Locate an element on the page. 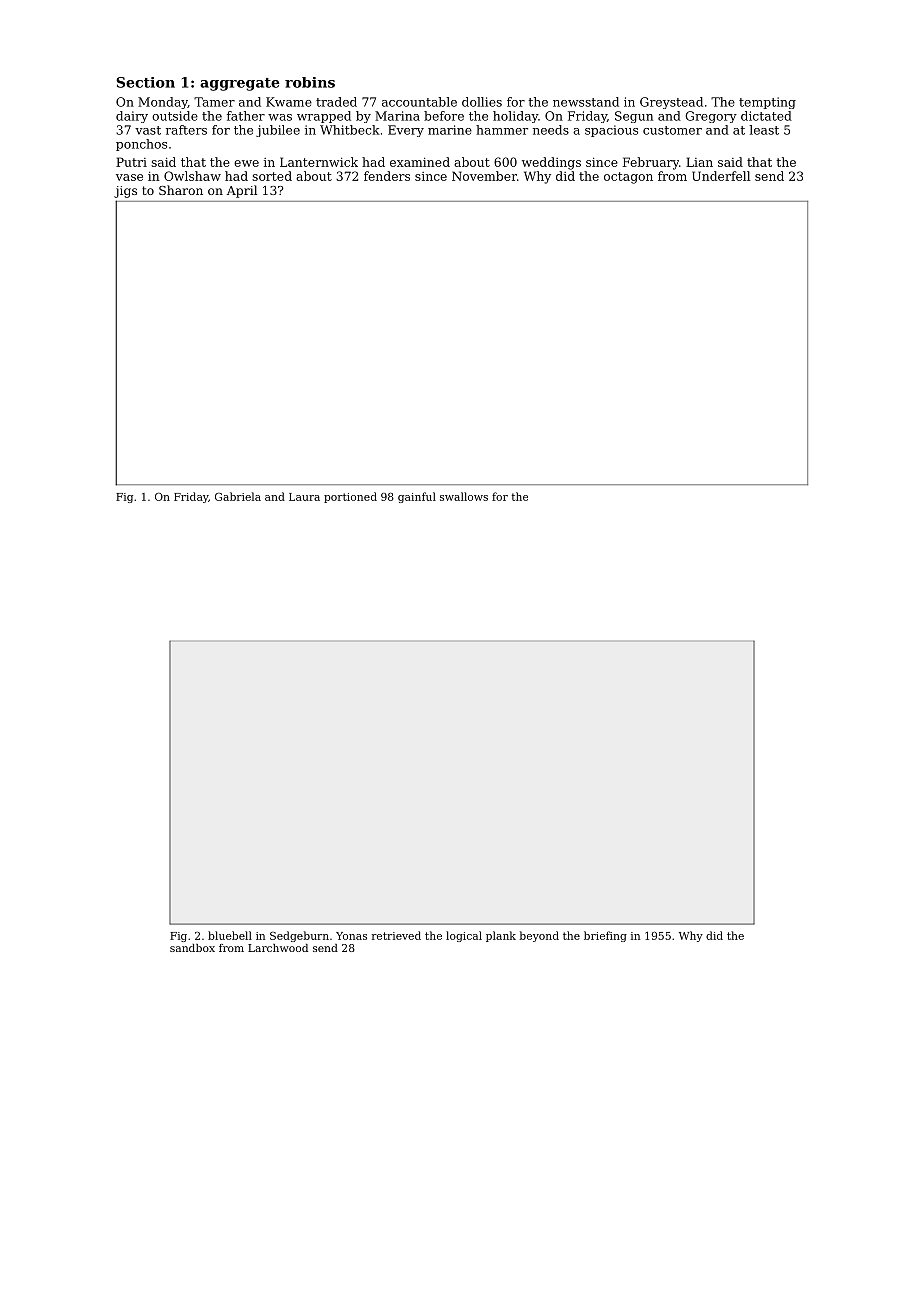  Laura is located at coordinates (304, 497).
